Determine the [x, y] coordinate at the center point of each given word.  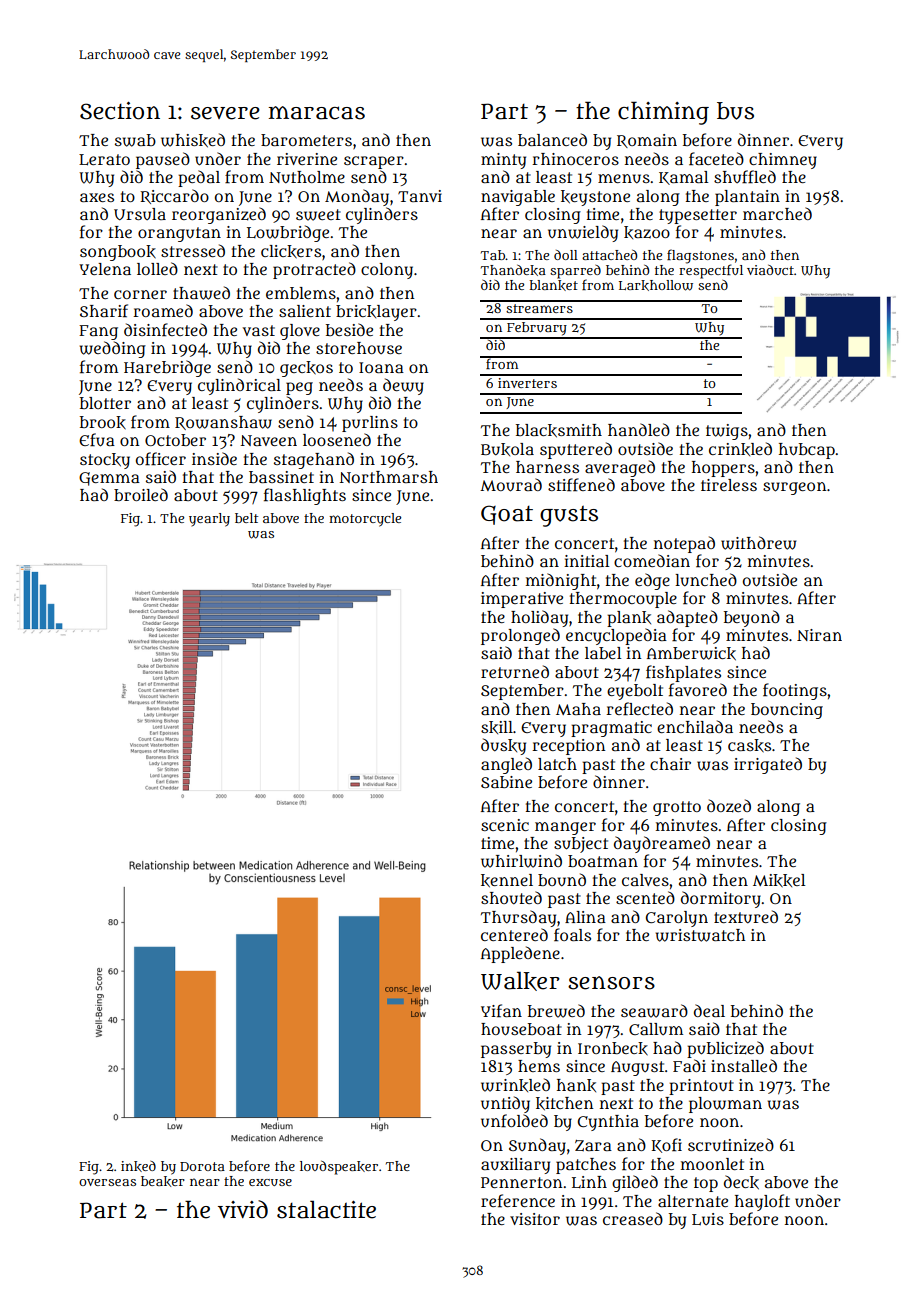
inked [138, 1166]
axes [97, 197]
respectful [711, 271]
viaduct [770, 270]
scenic [505, 825]
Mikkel [779, 881]
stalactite [326, 1209]
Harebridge [167, 368]
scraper [374, 162]
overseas [107, 1182]
